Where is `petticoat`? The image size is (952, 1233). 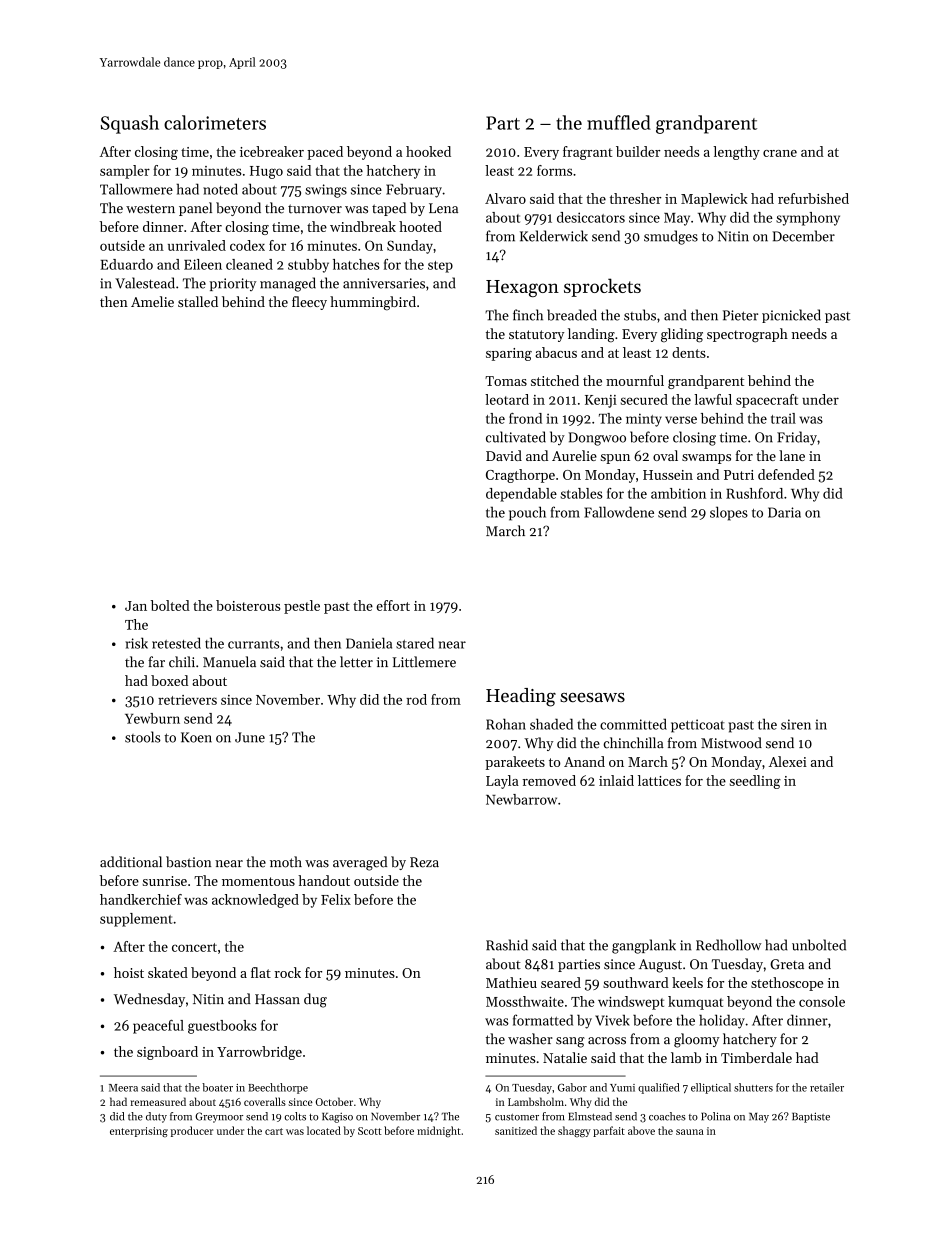 petticoat is located at coordinates (698, 726).
